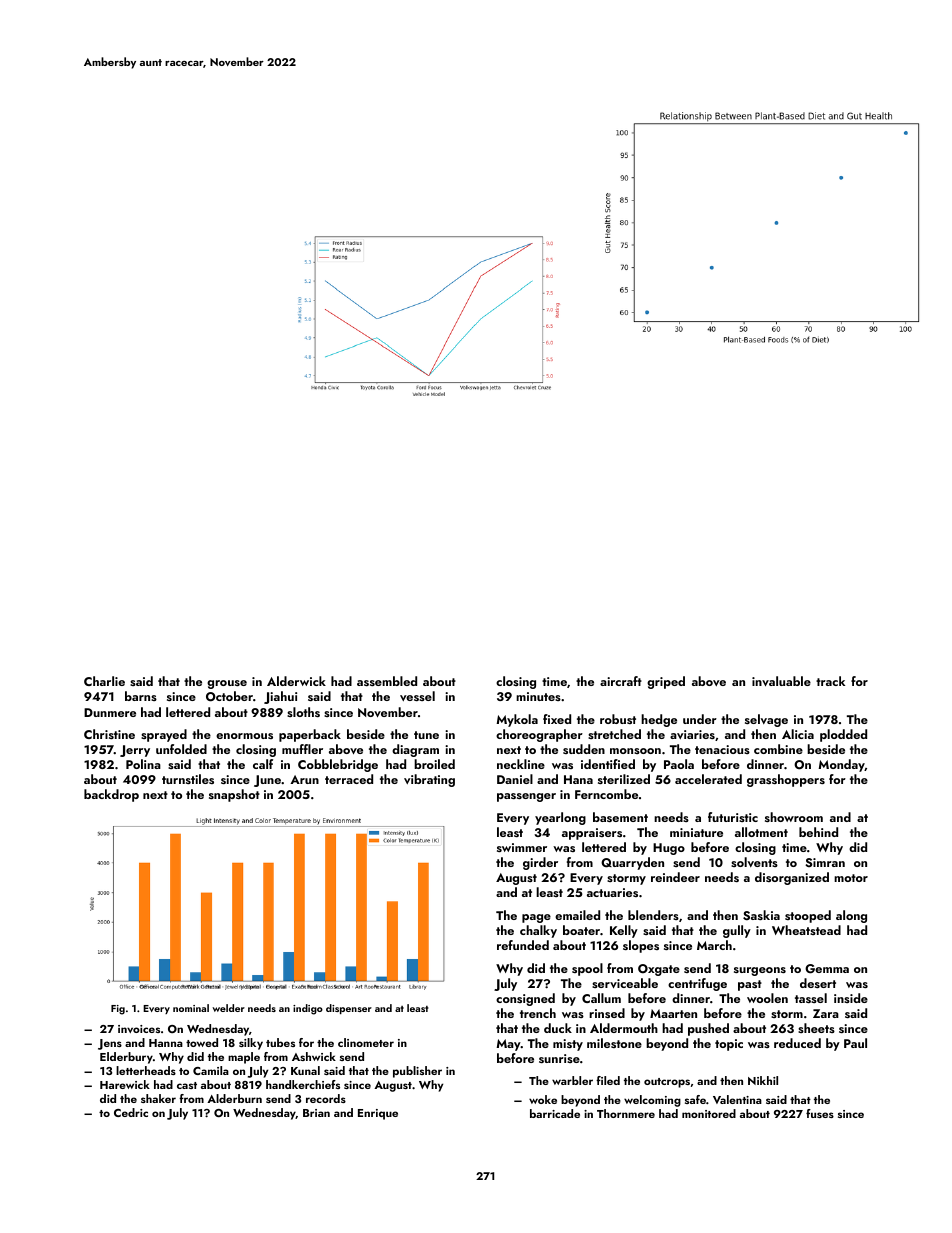  Describe the element at coordinates (538, 931) in the document. I see `chalky` at that location.
